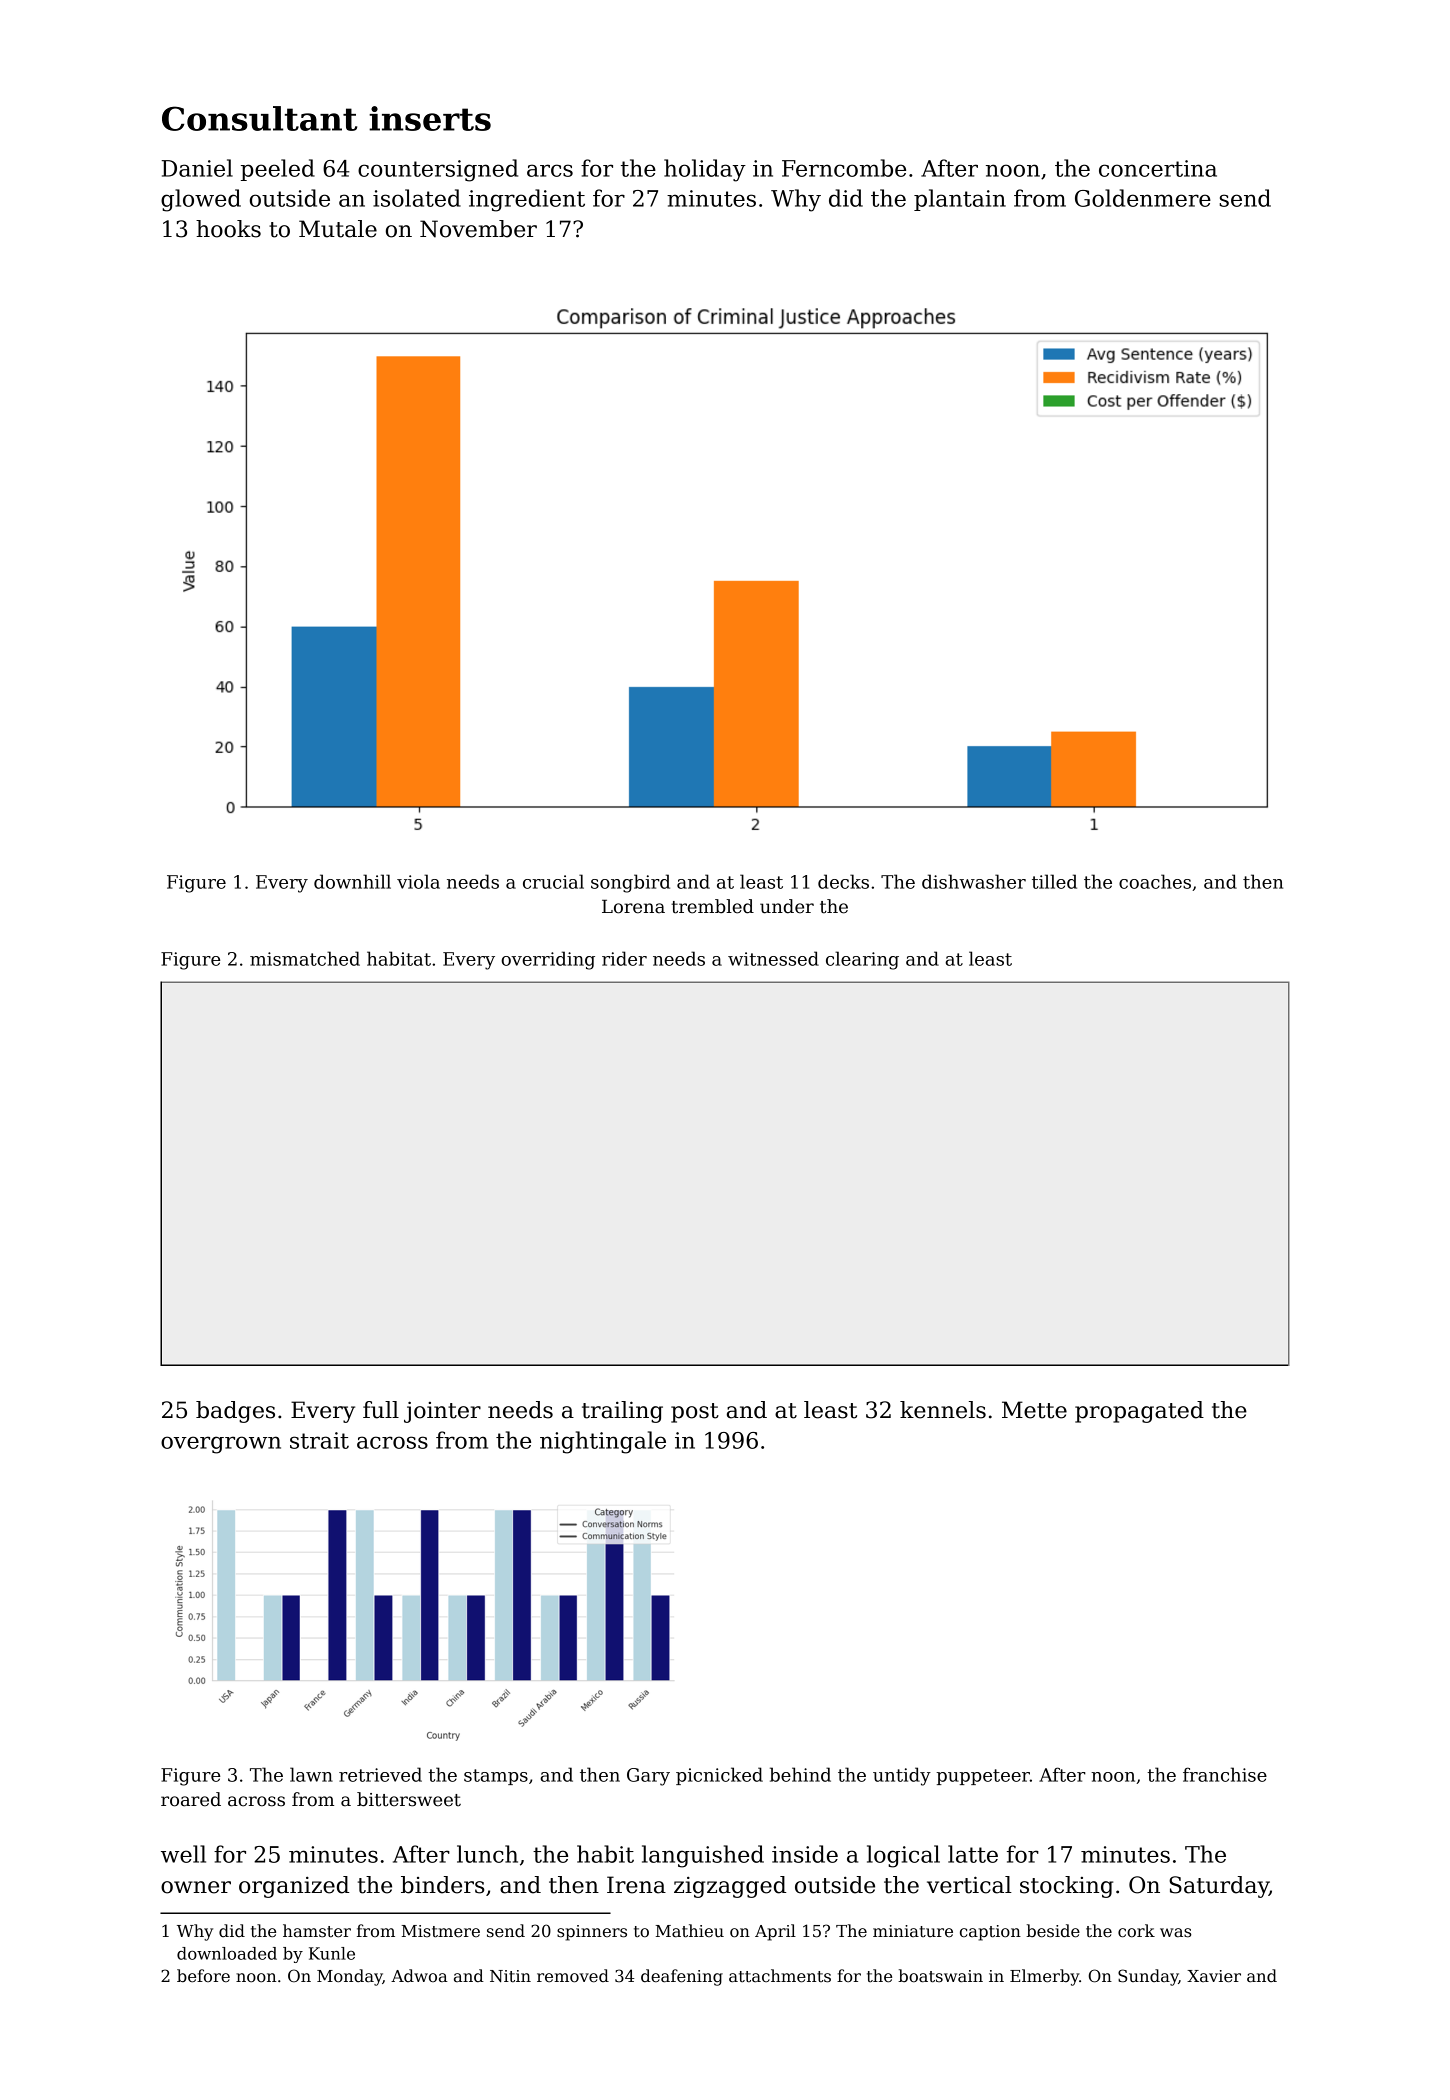 The height and width of the document is (2100, 1450). What do you see at coordinates (1044, 1977) in the document?
I see `Elmerby` at bounding box center [1044, 1977].
